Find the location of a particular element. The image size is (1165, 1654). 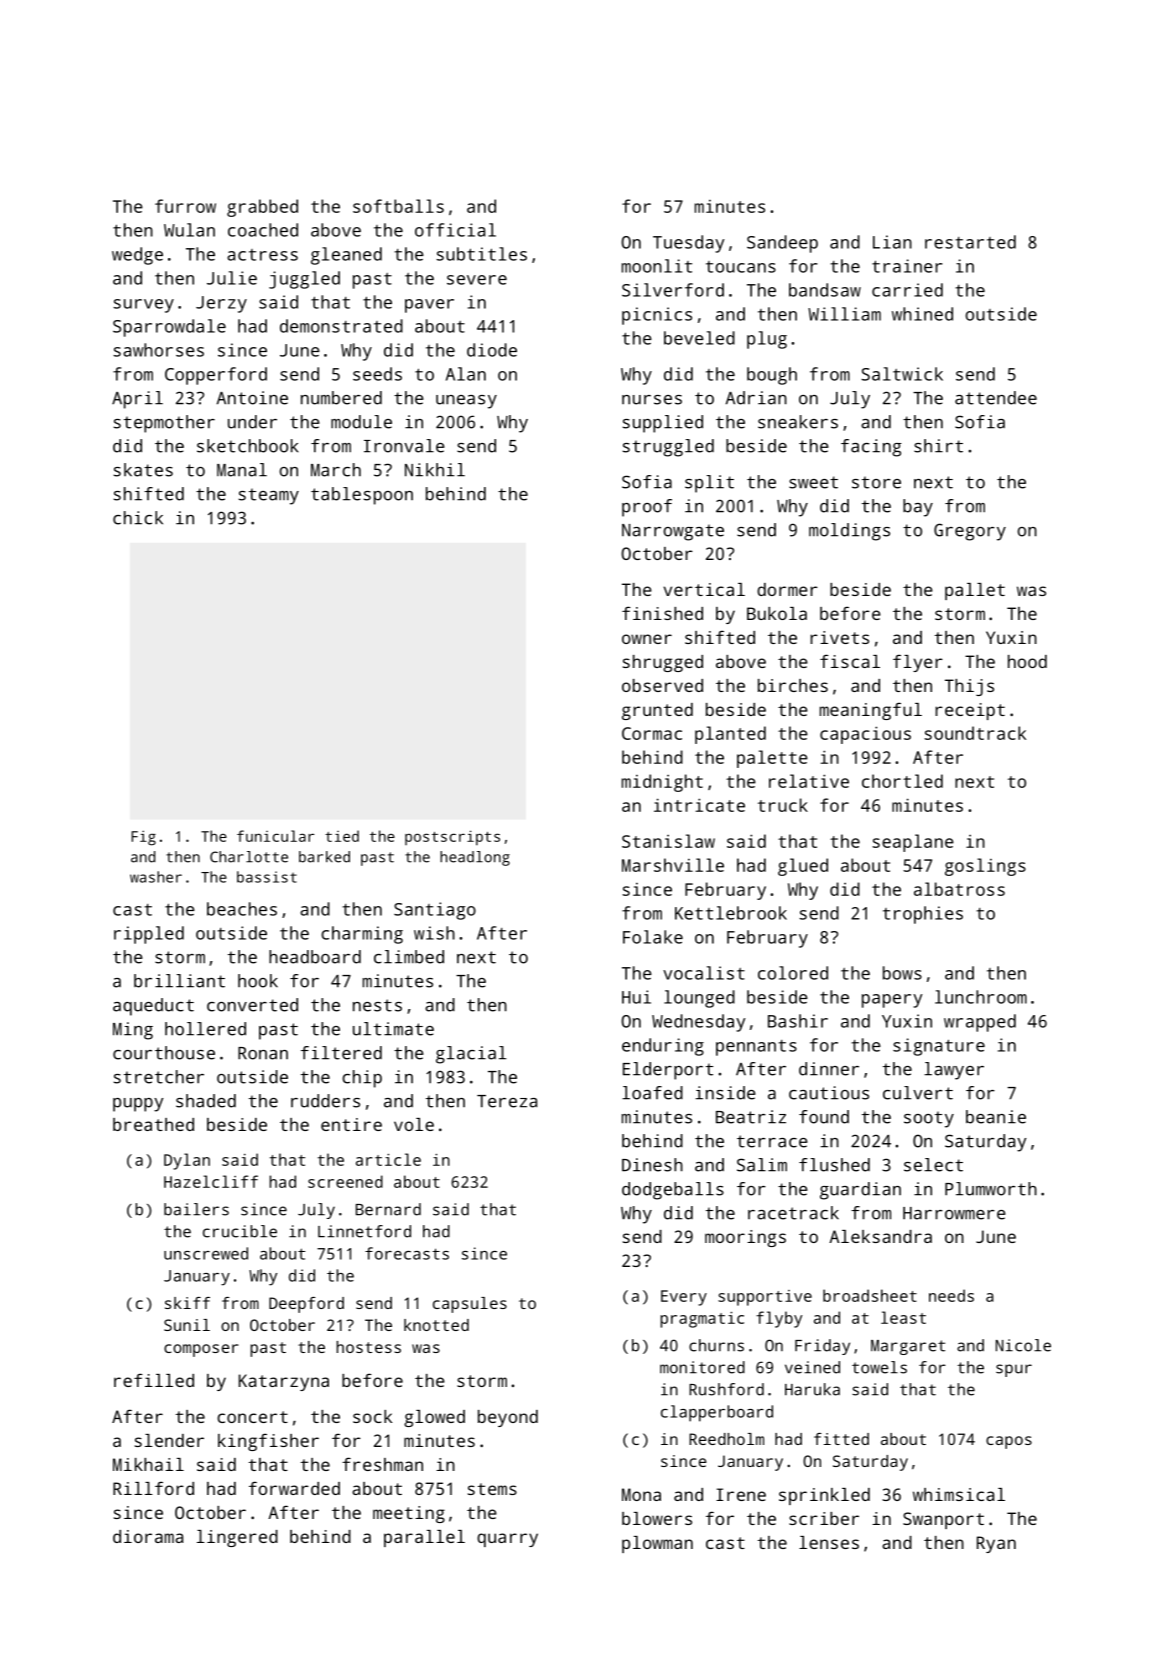

funicular is located at coordinates (275, 836).
